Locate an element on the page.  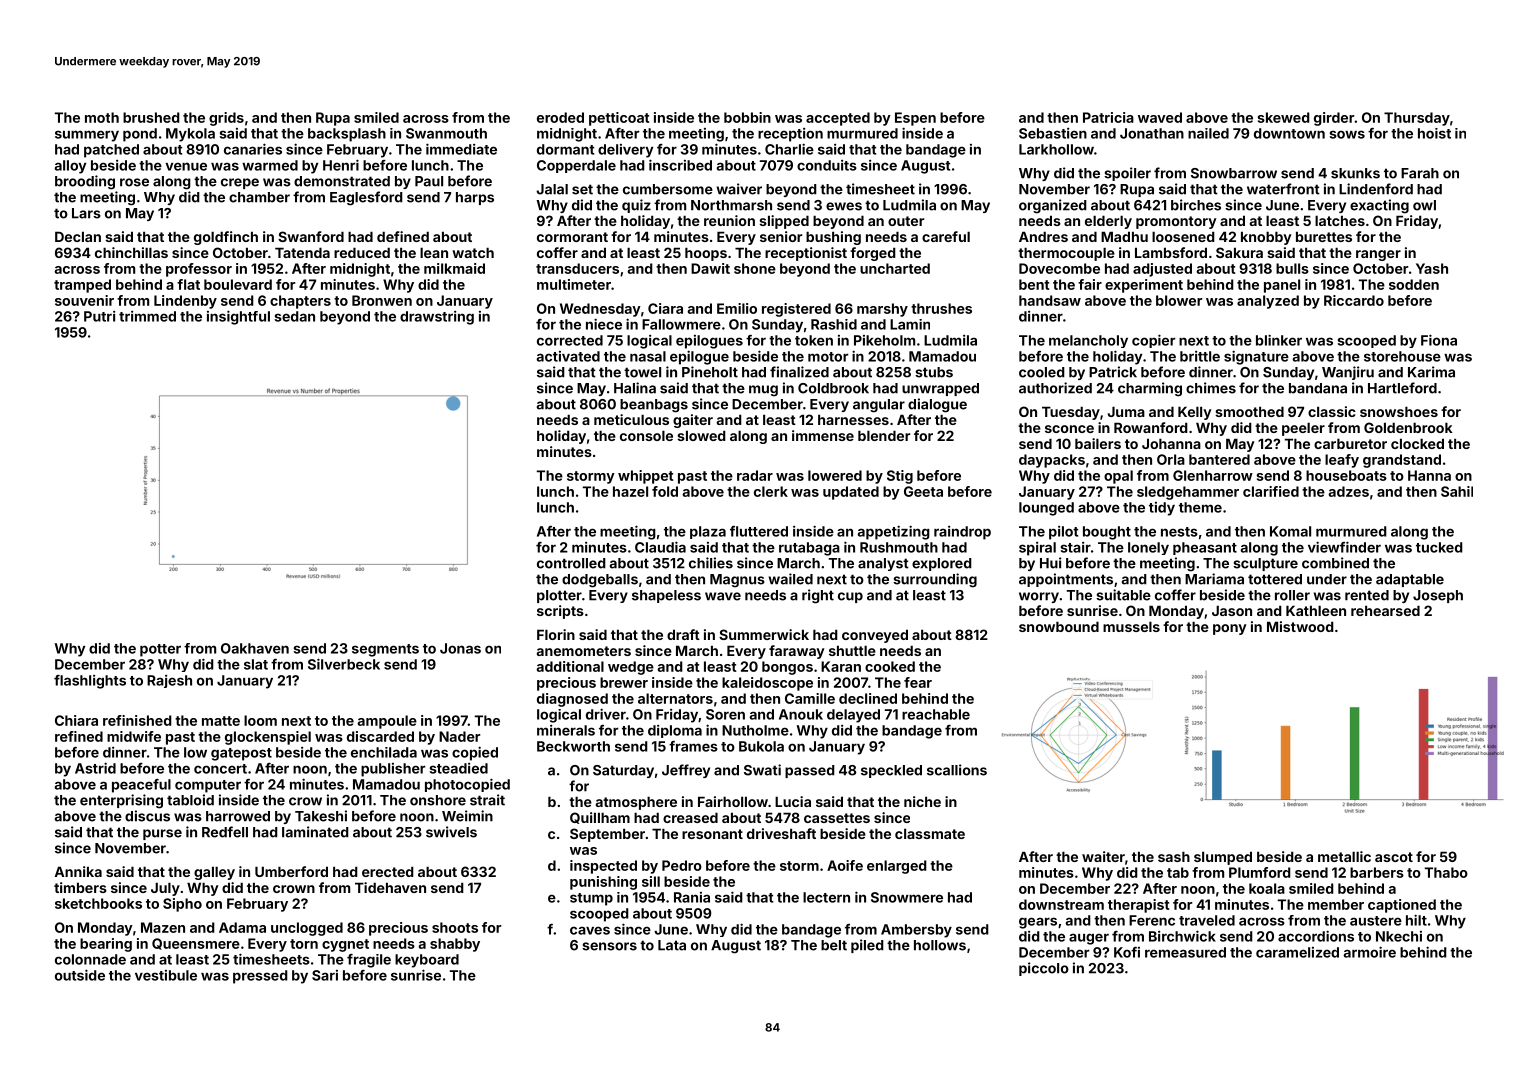
armoire is located at coordinates (1369, 952).
